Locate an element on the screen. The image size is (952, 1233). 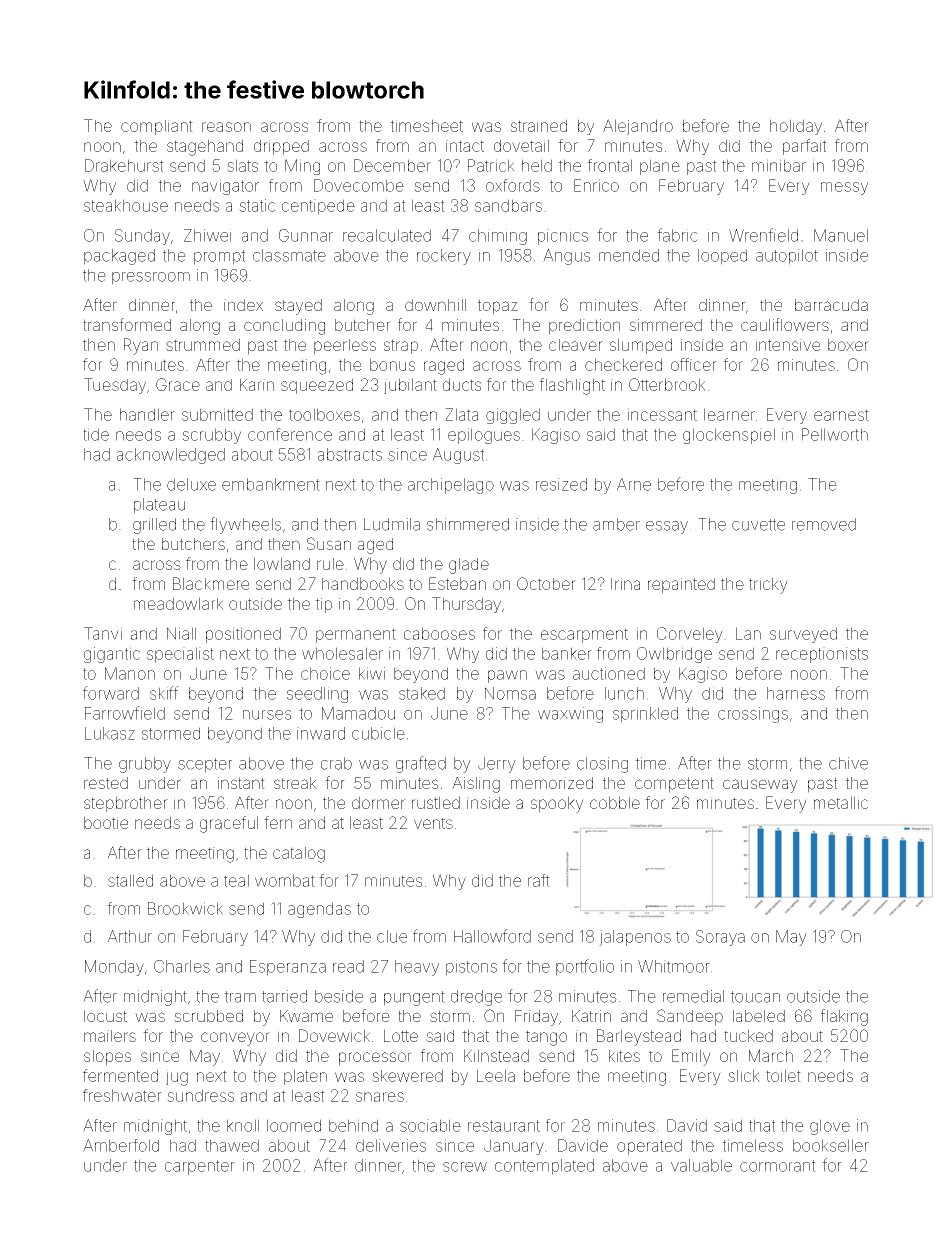
plane is located at coordinates (660, 167).
